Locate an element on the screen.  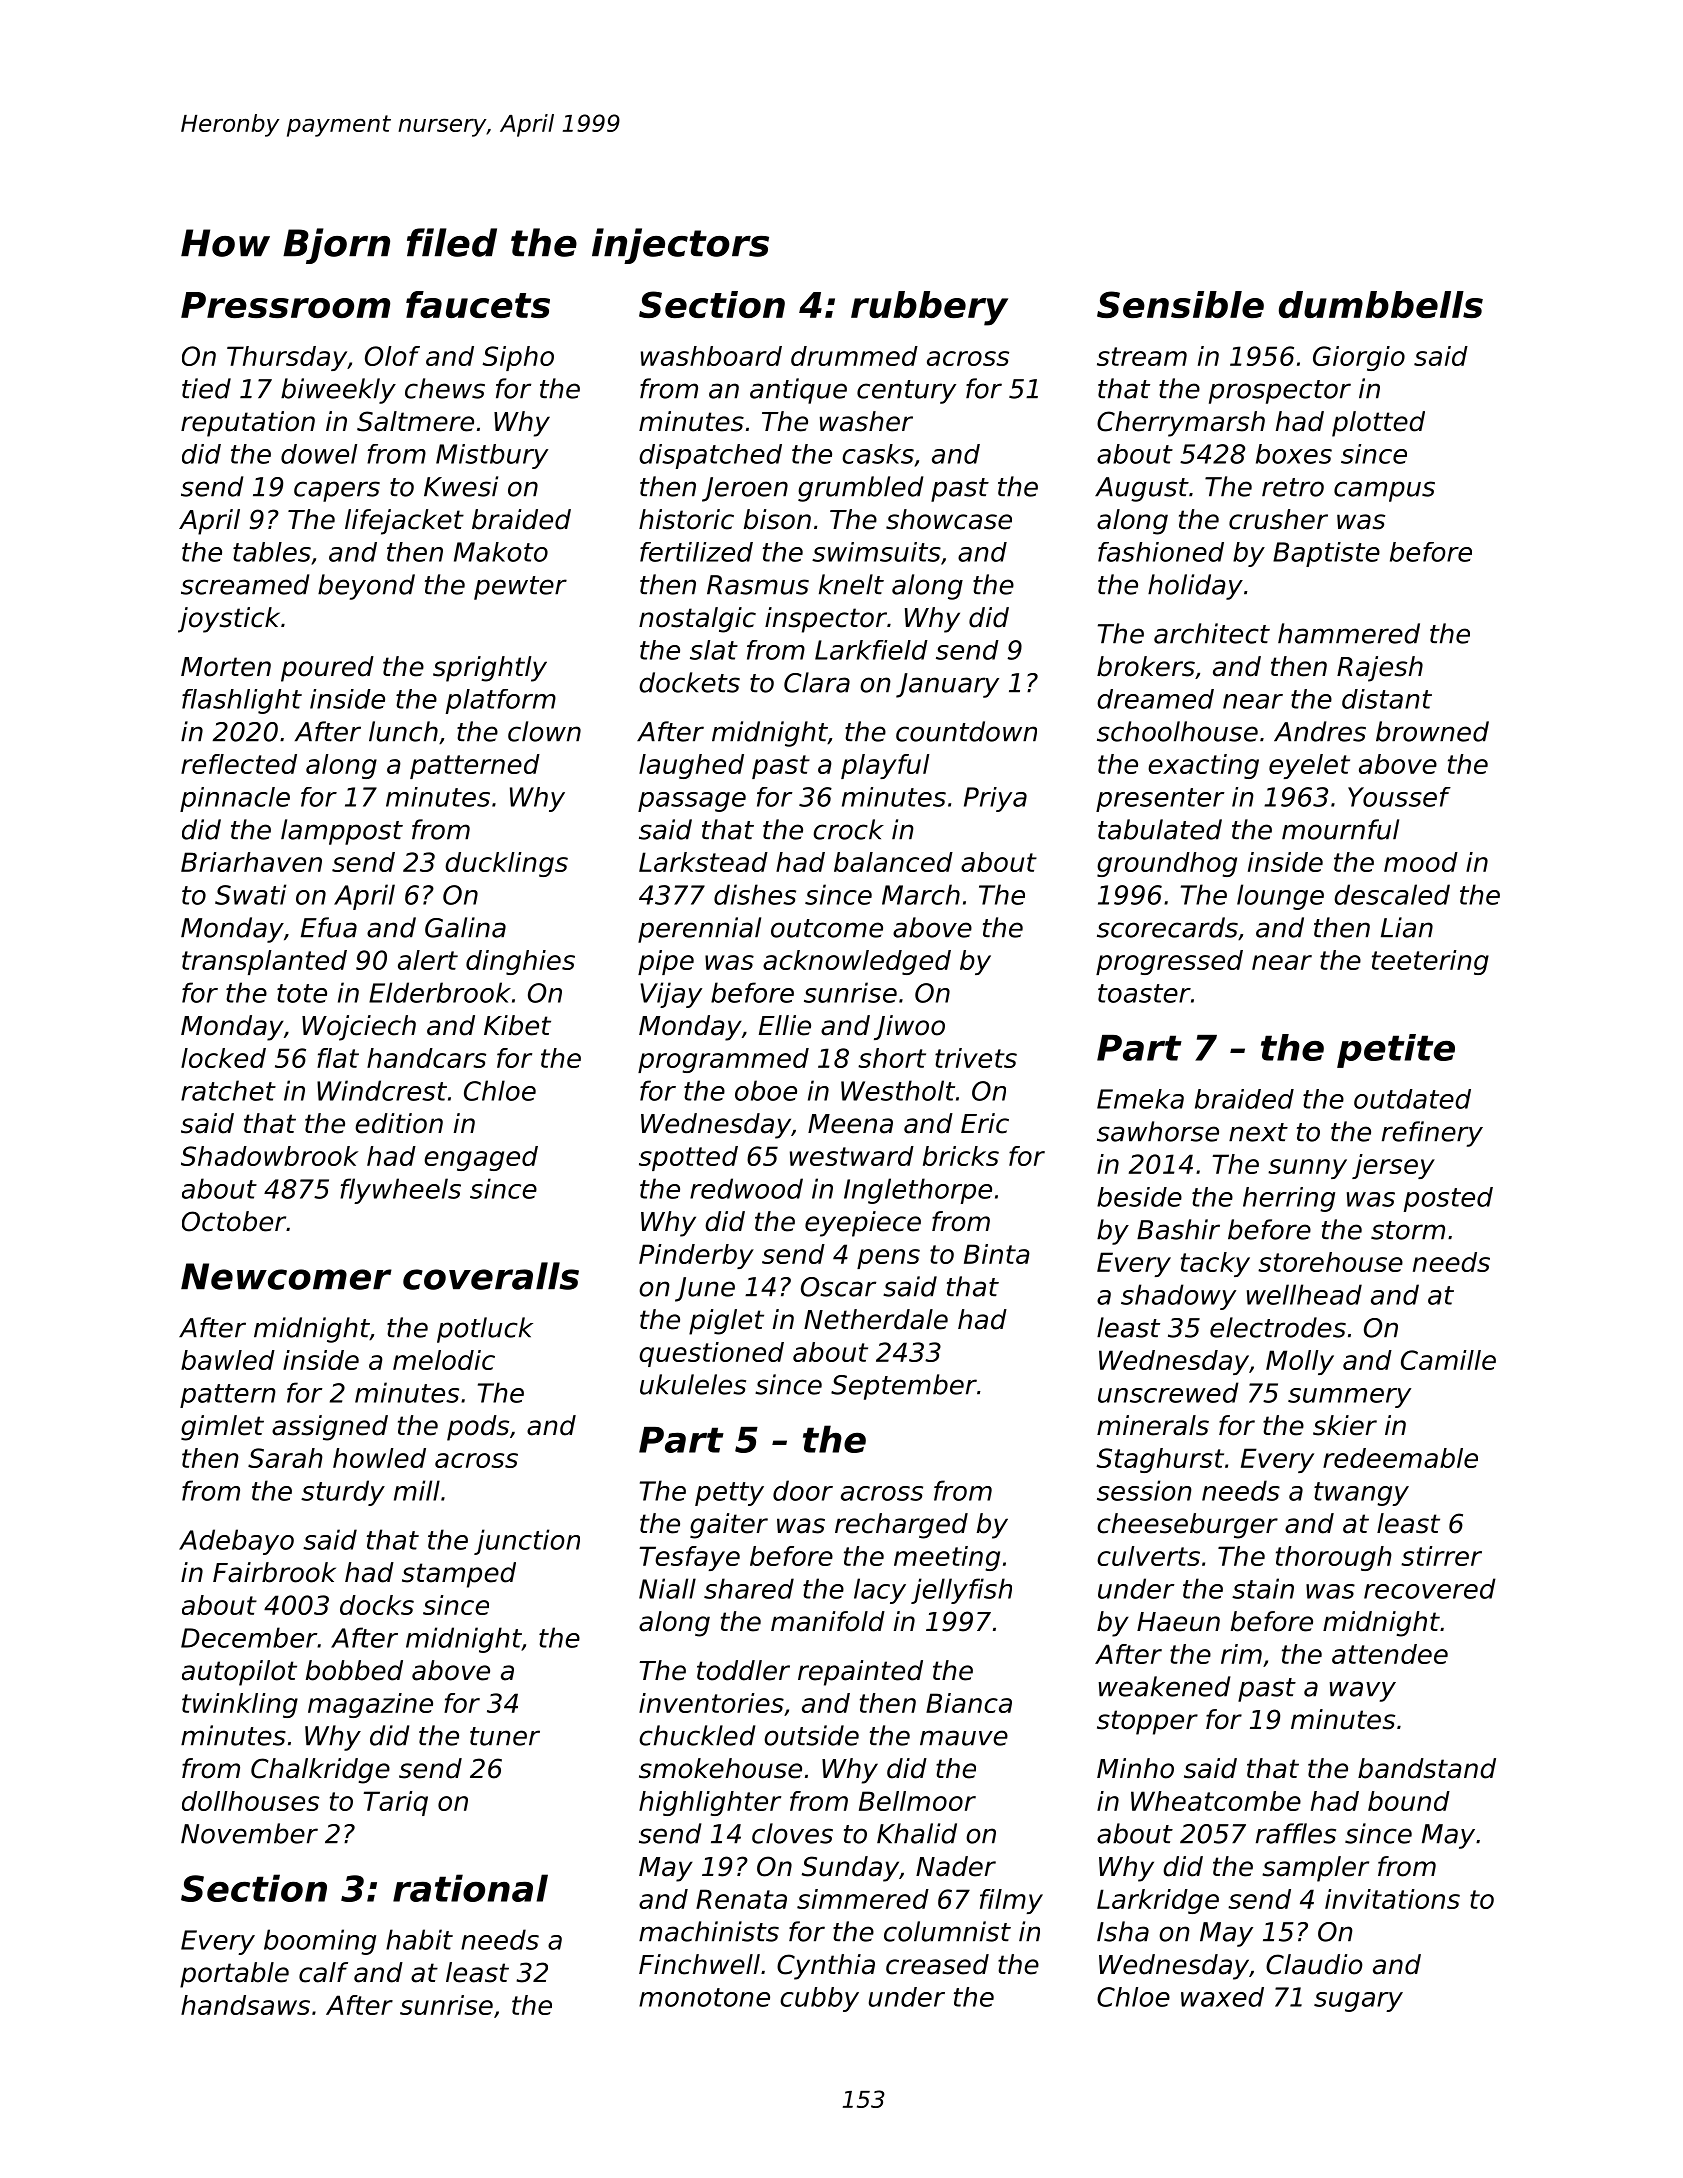
balanced is located at coordinates (893, 862).
